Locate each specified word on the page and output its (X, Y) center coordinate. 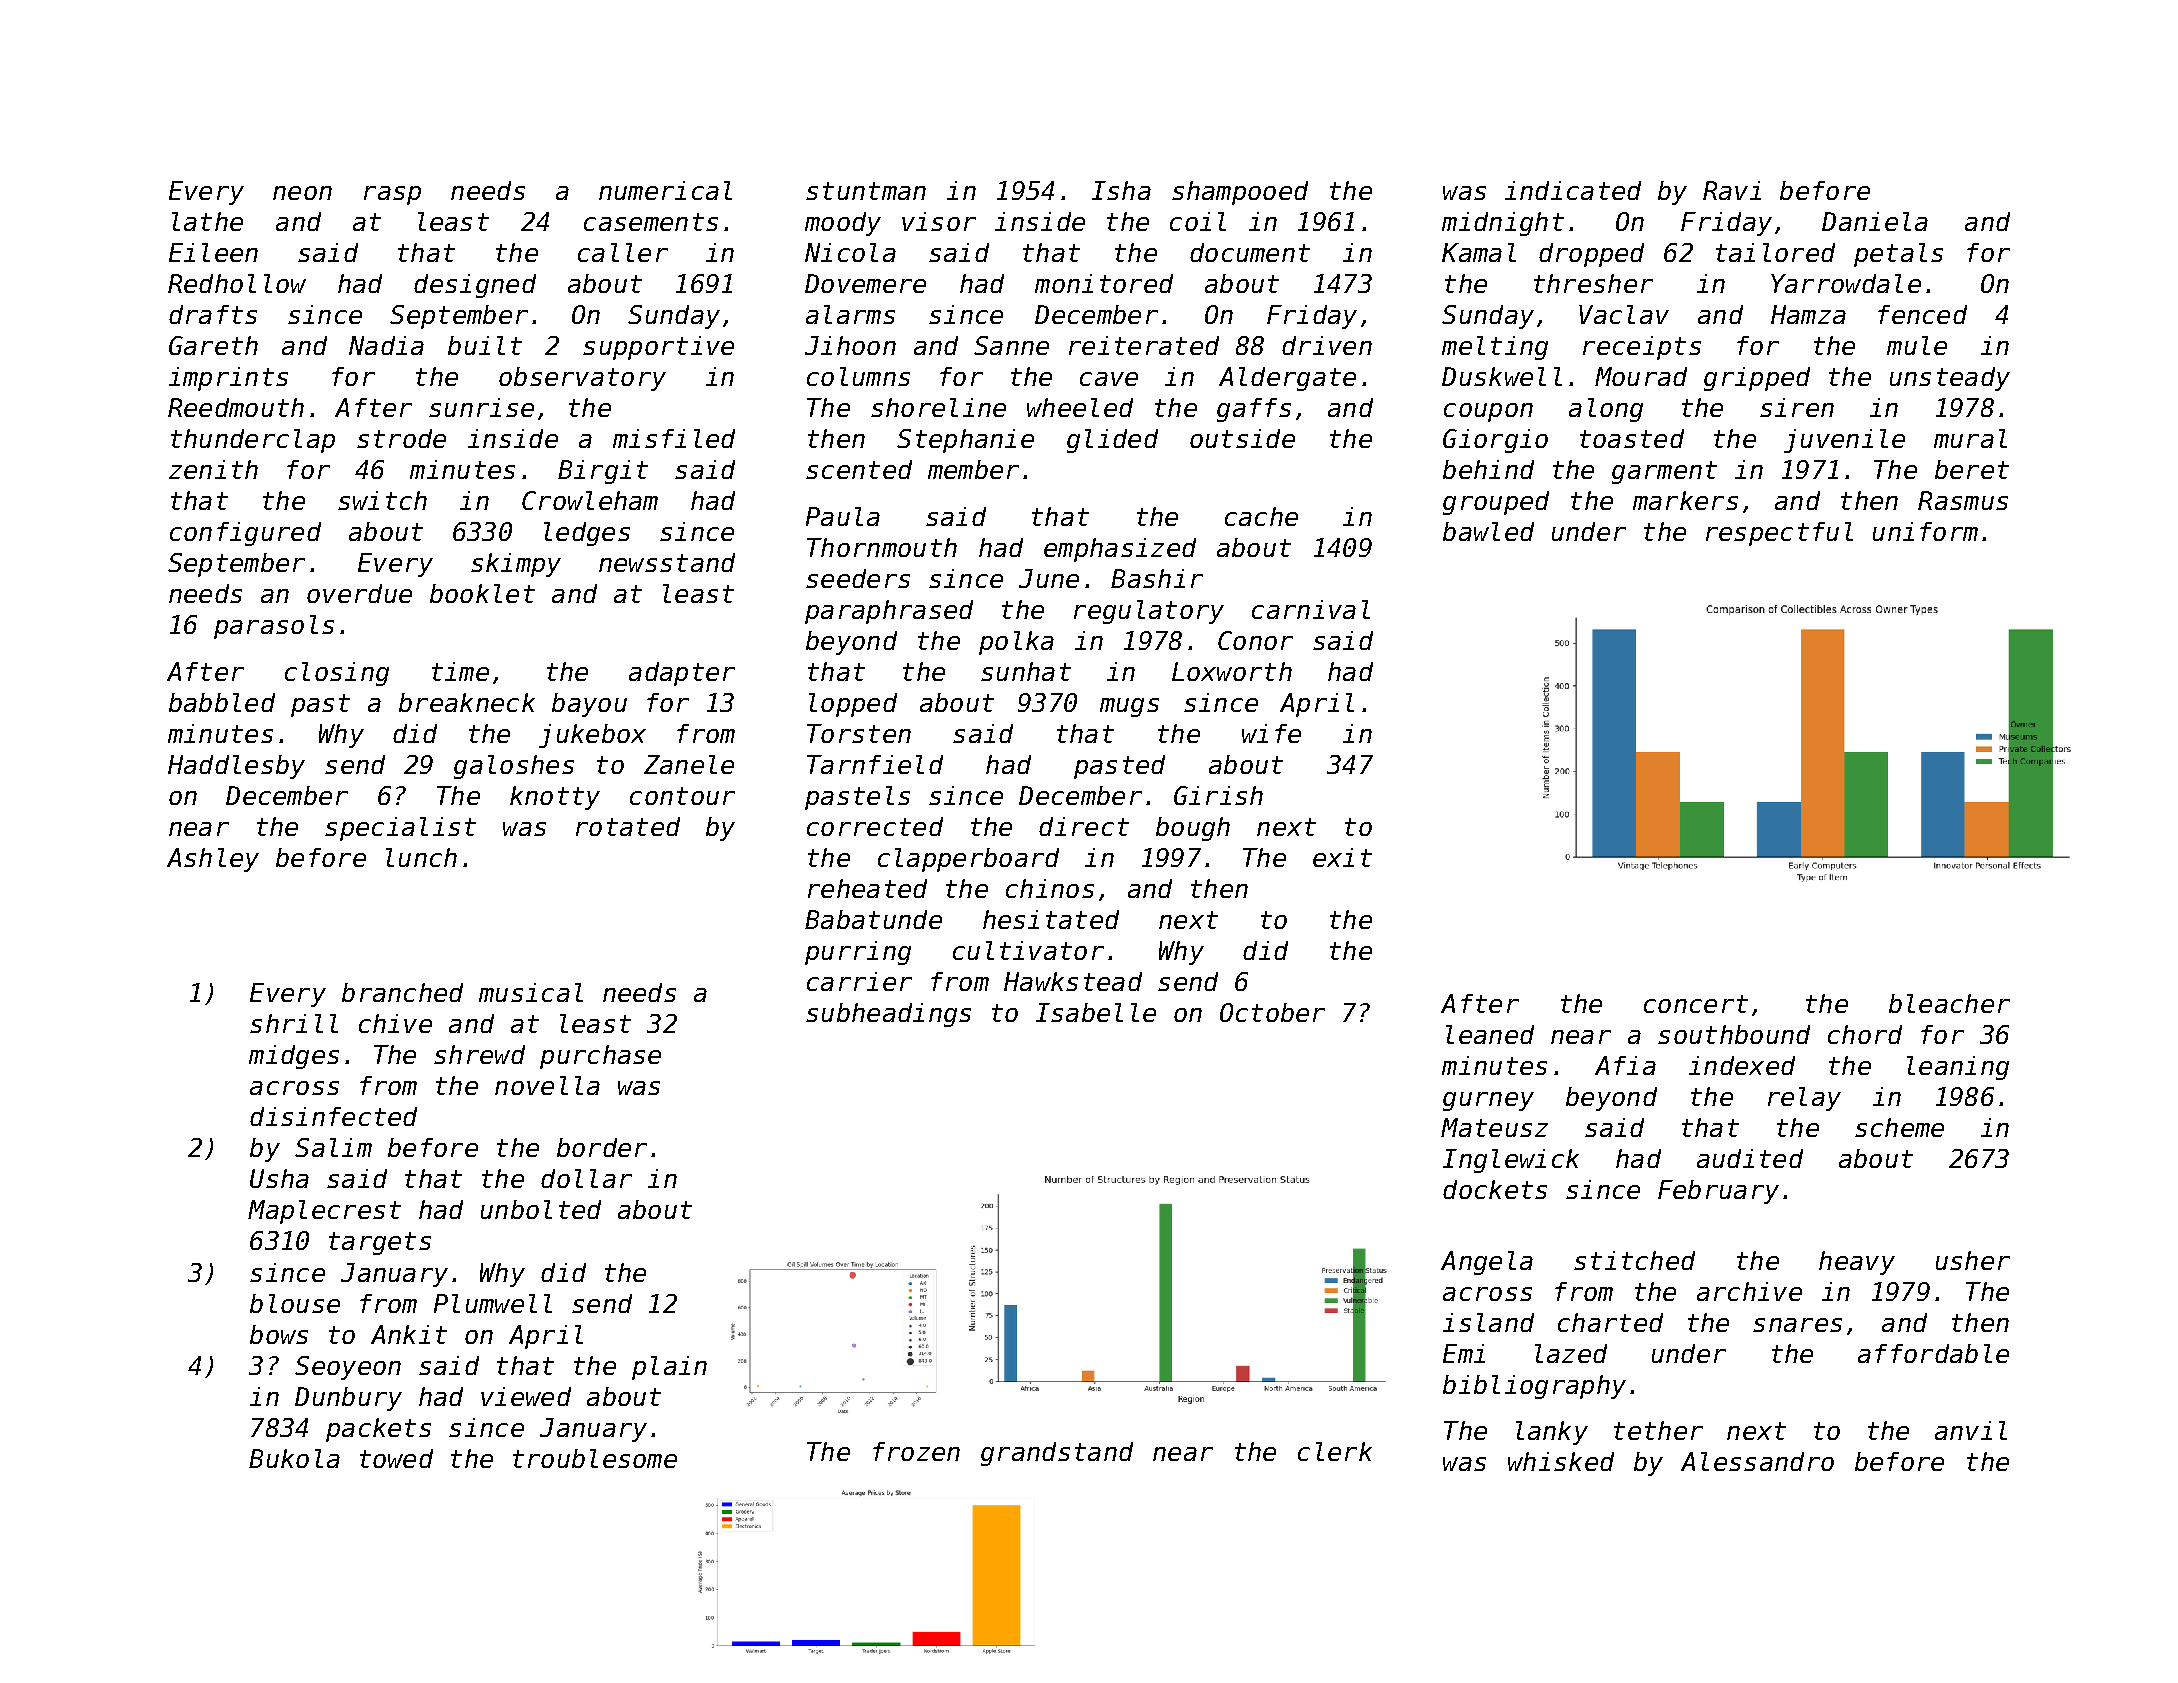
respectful (1779, 534)
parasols (274, 627)
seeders (858, 578)
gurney (1488, 1101)
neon (302, 193)
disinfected (333, 1116)
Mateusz (1494, 1127)
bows (279, 1334)
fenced (1922, 314)
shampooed (1240, 193)
